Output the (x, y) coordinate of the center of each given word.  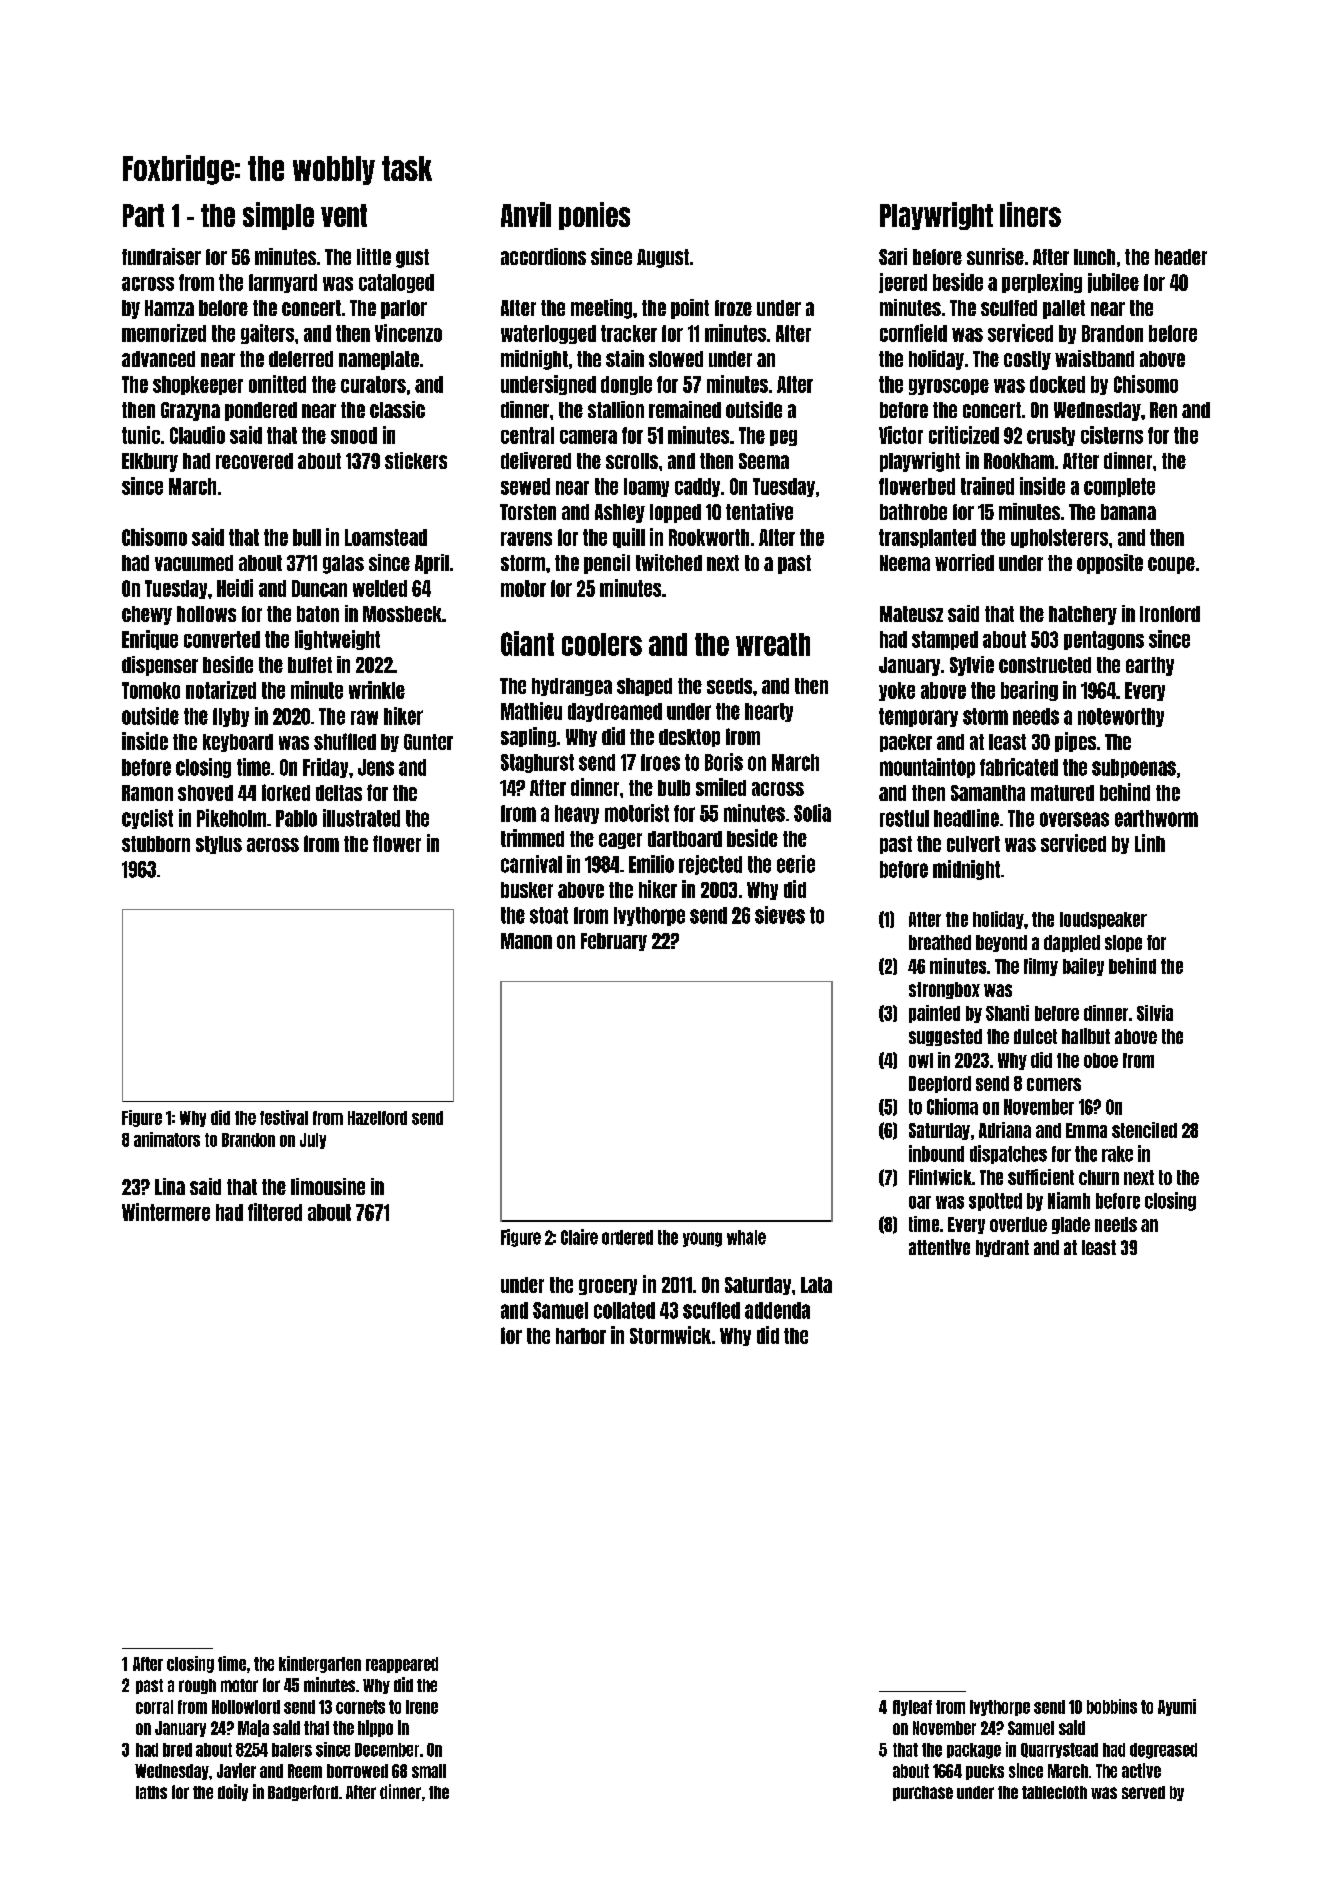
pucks (985, 1772)
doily (233, 1792)
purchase (923, 1793)
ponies (594, 216)
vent (344, 215)
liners (1030, 214)
